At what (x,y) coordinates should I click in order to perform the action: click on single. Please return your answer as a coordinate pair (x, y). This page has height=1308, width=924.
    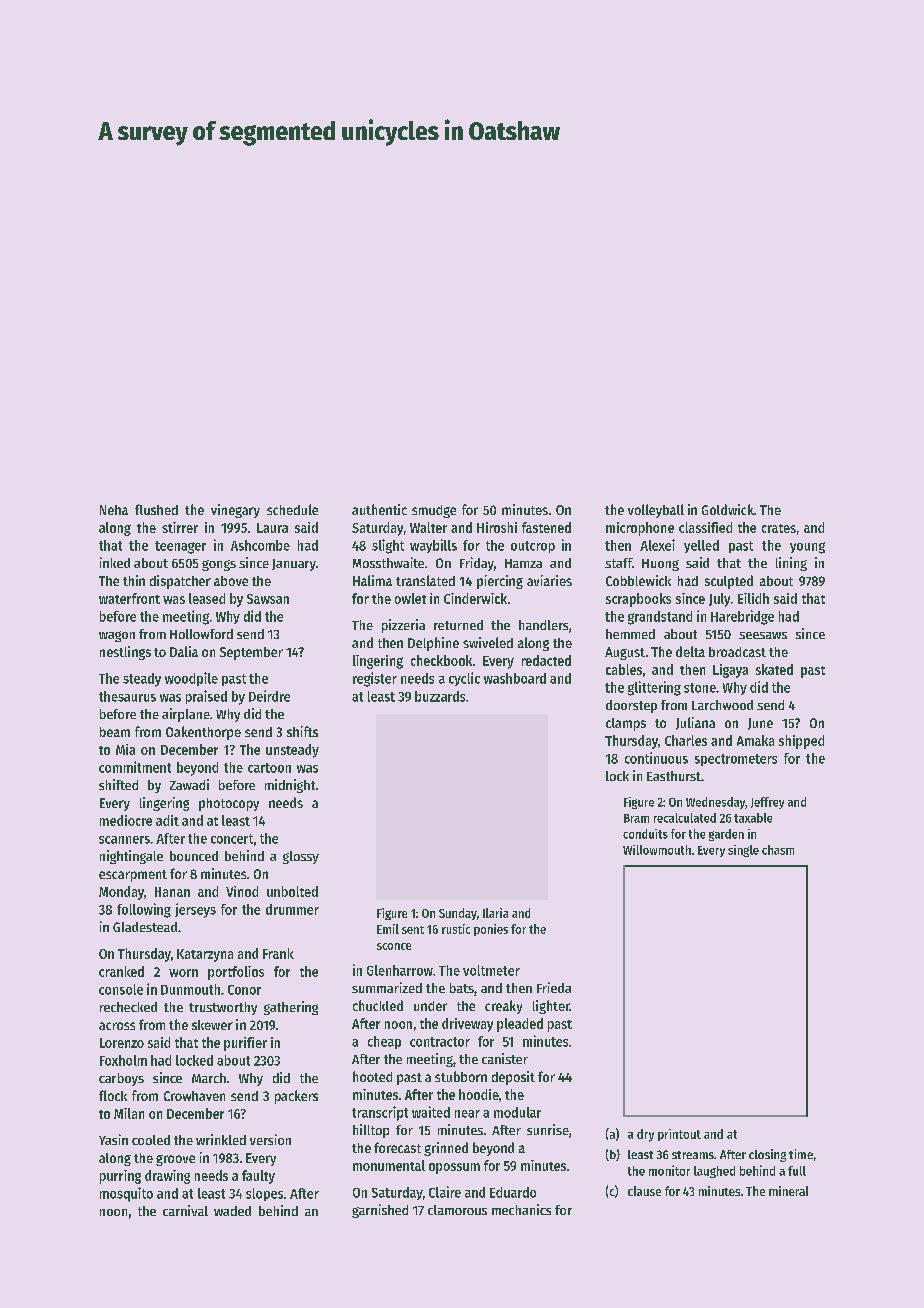
    Looking at the image, I should click on (743, 851).
